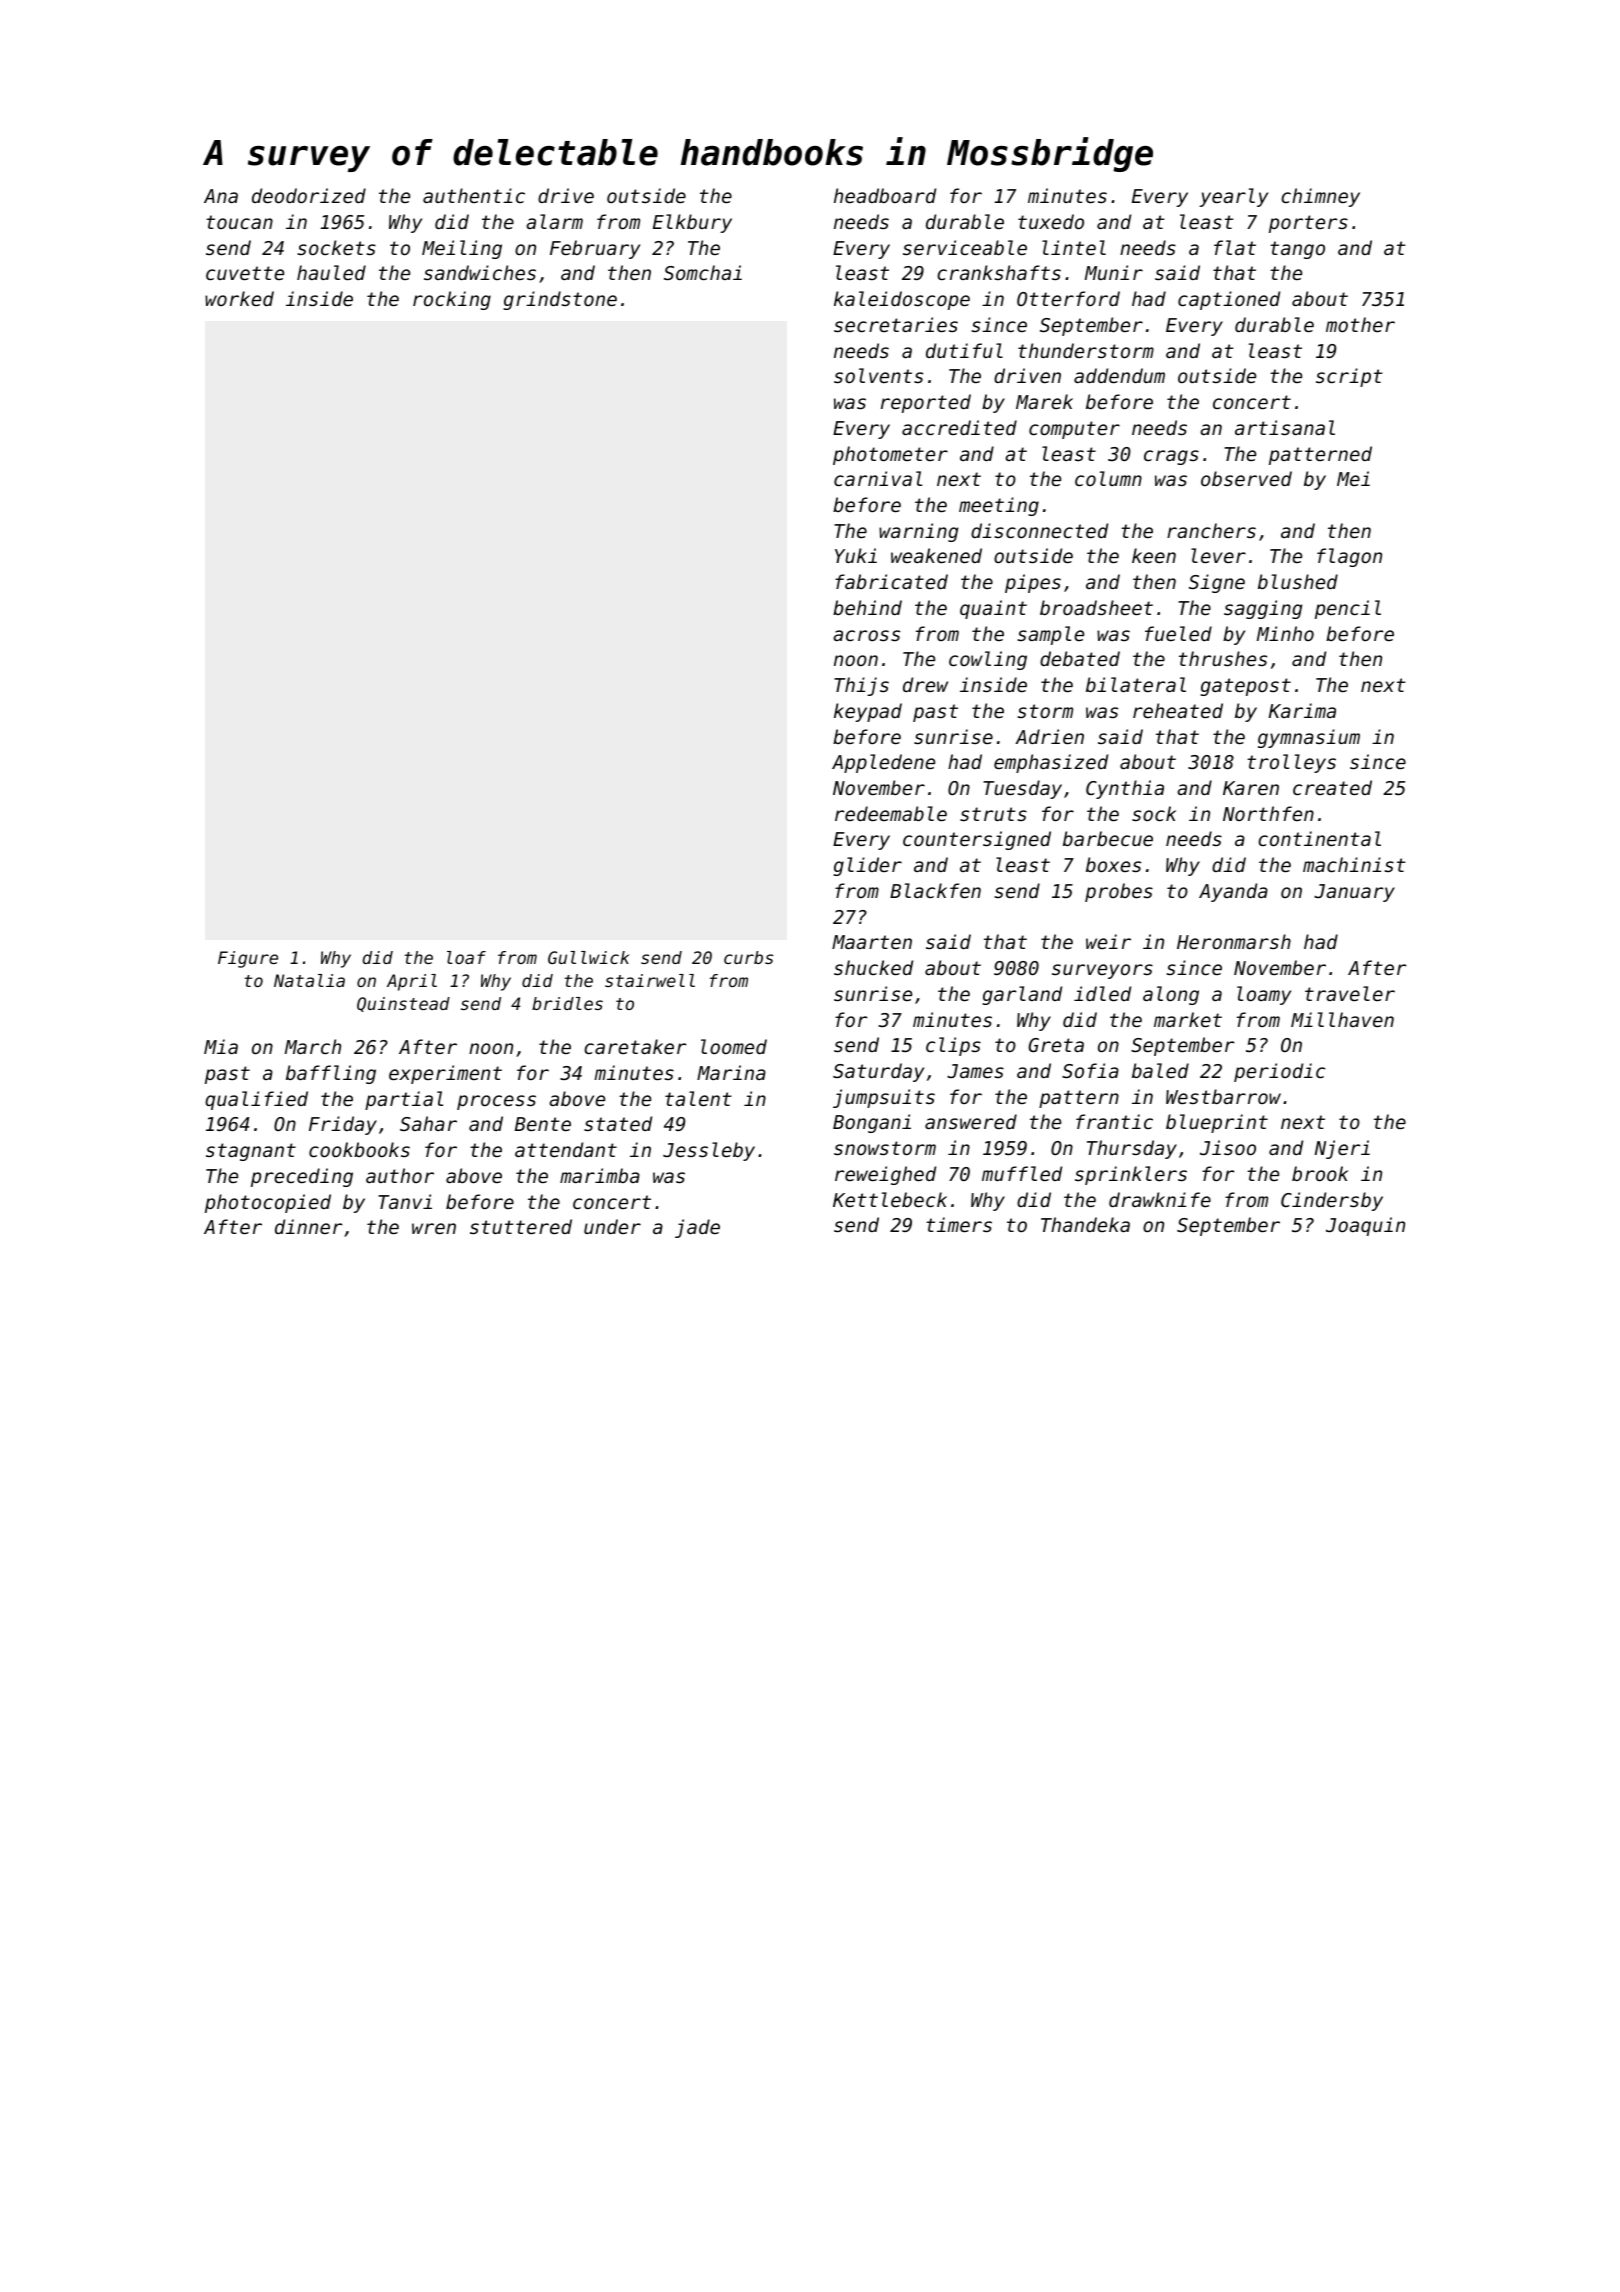 Image resolution: width=1620 pixels, height=2292 pixels. Describe the element at coordinates (221, 1046) in the screenshot. I see `Mia` at that location.
